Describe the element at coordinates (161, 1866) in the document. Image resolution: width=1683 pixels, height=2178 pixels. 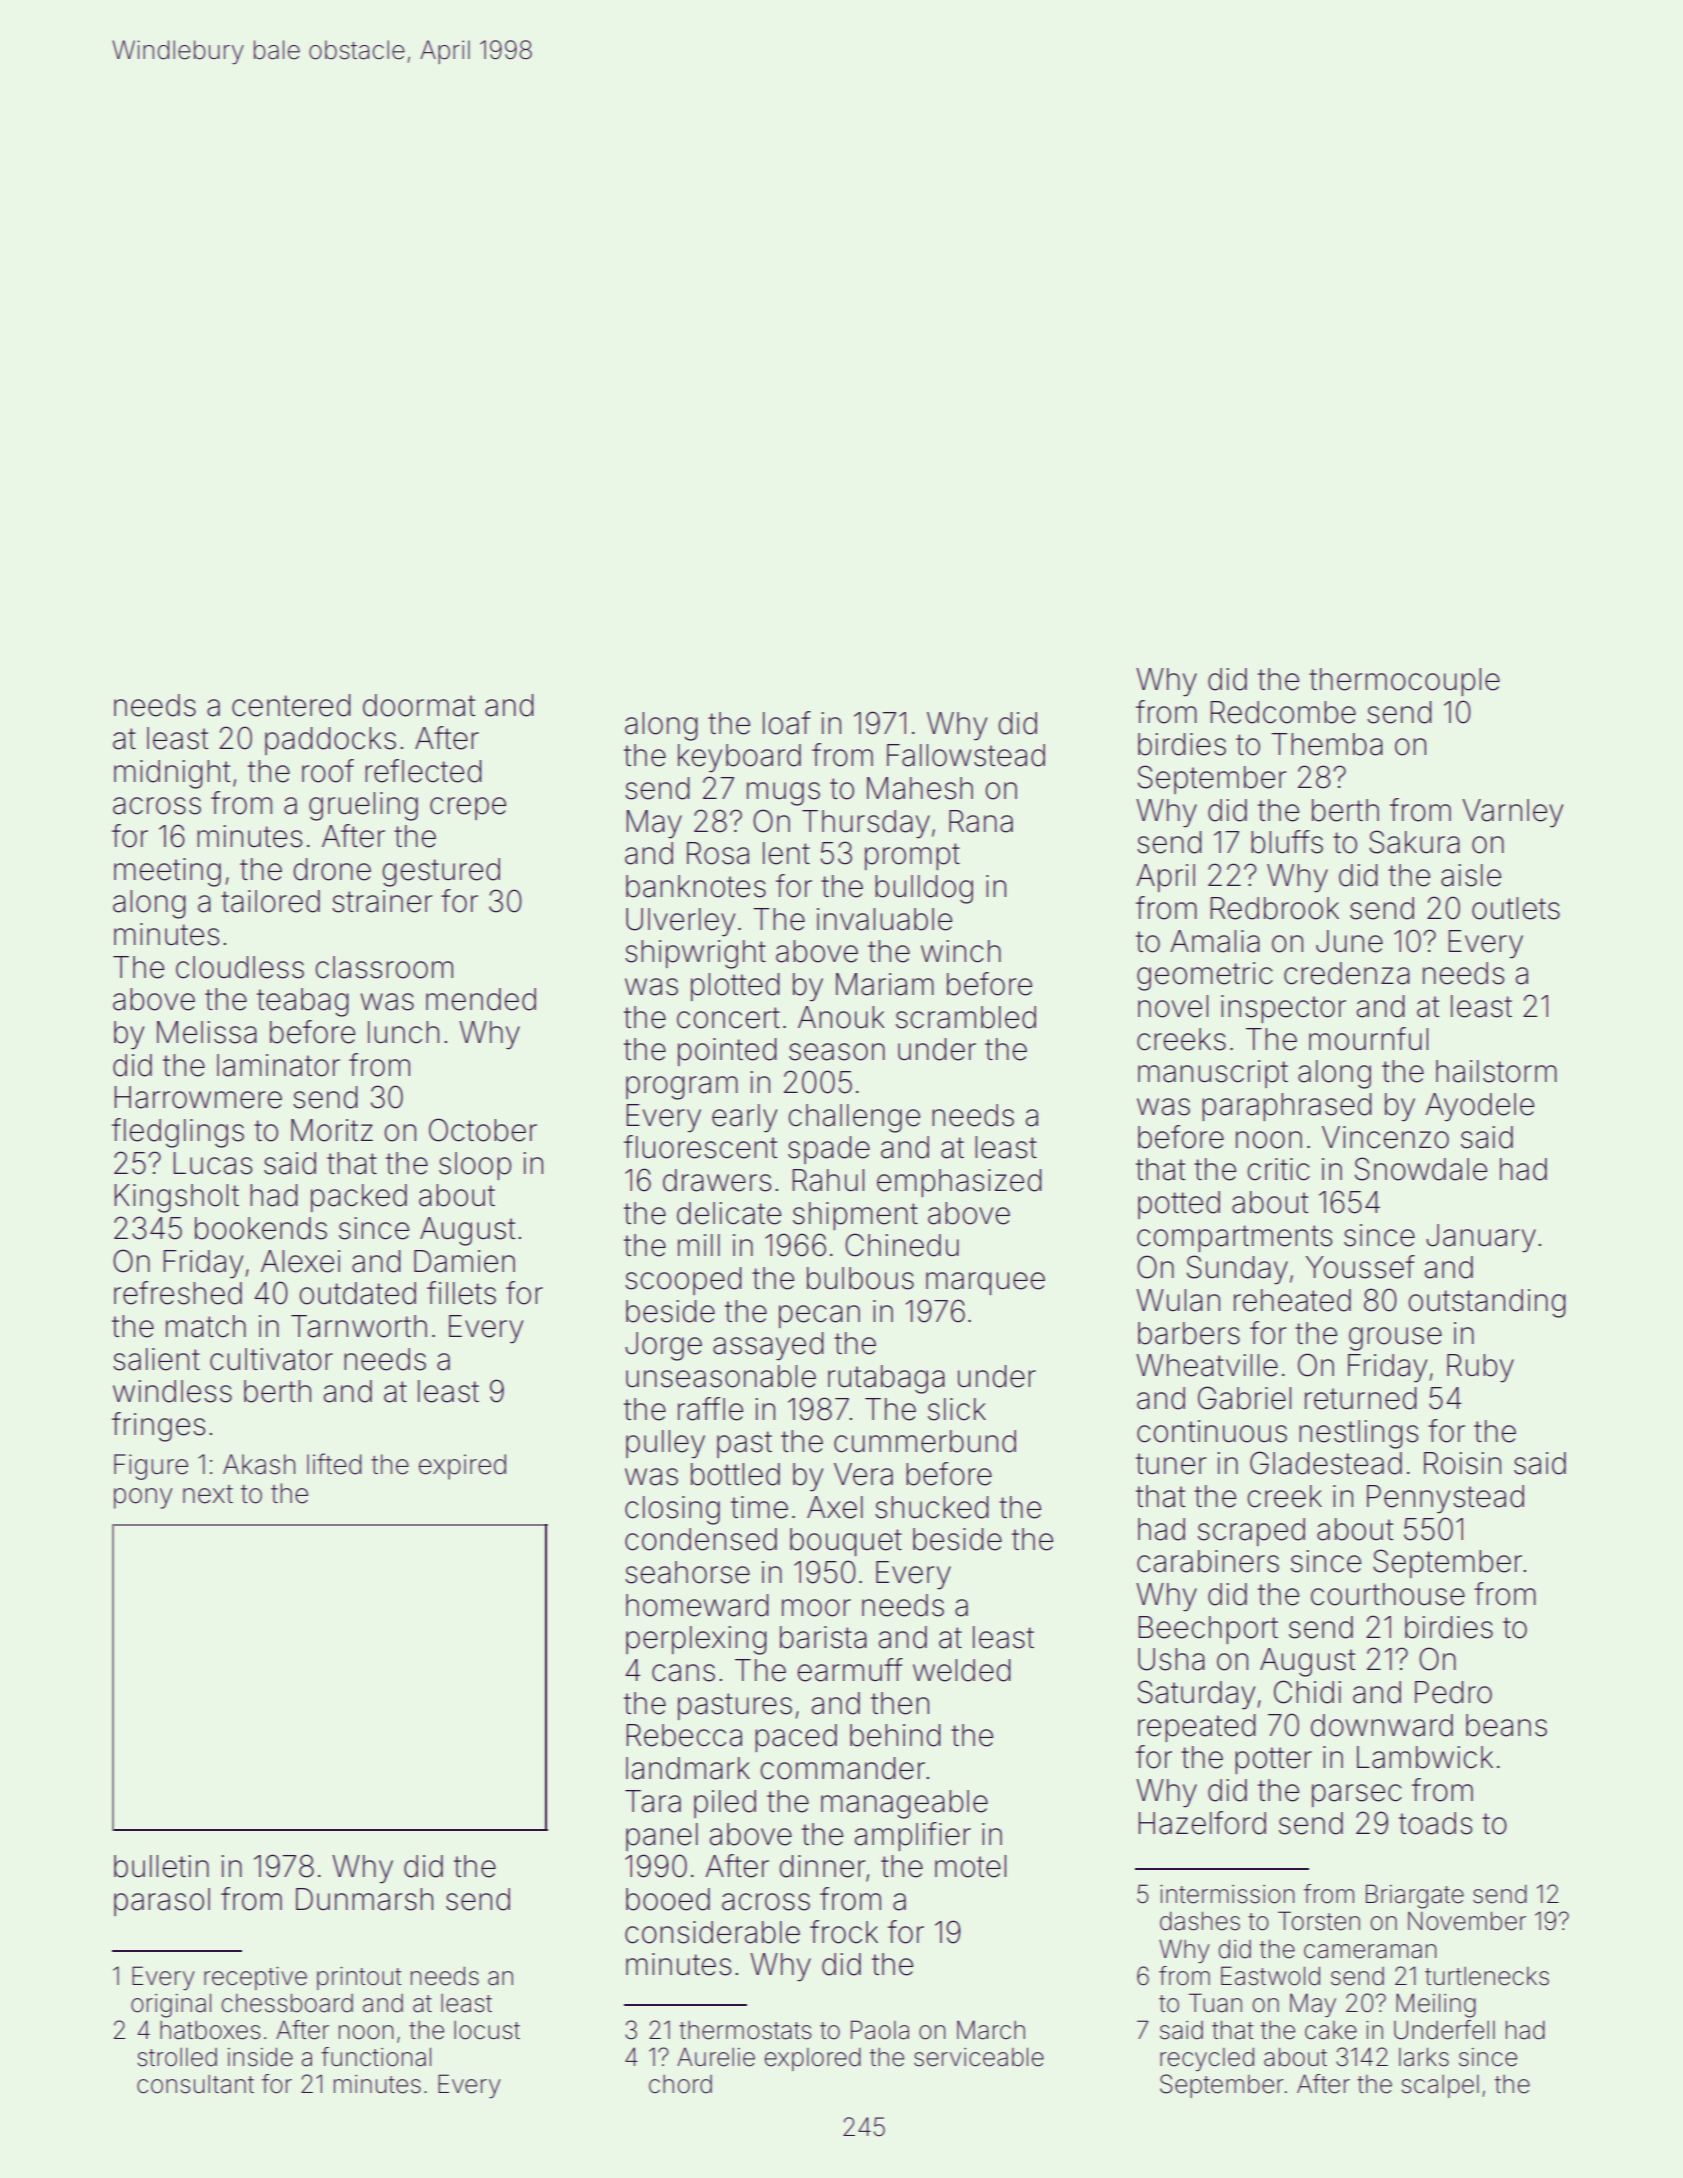
I see `bulletin` at that location.
